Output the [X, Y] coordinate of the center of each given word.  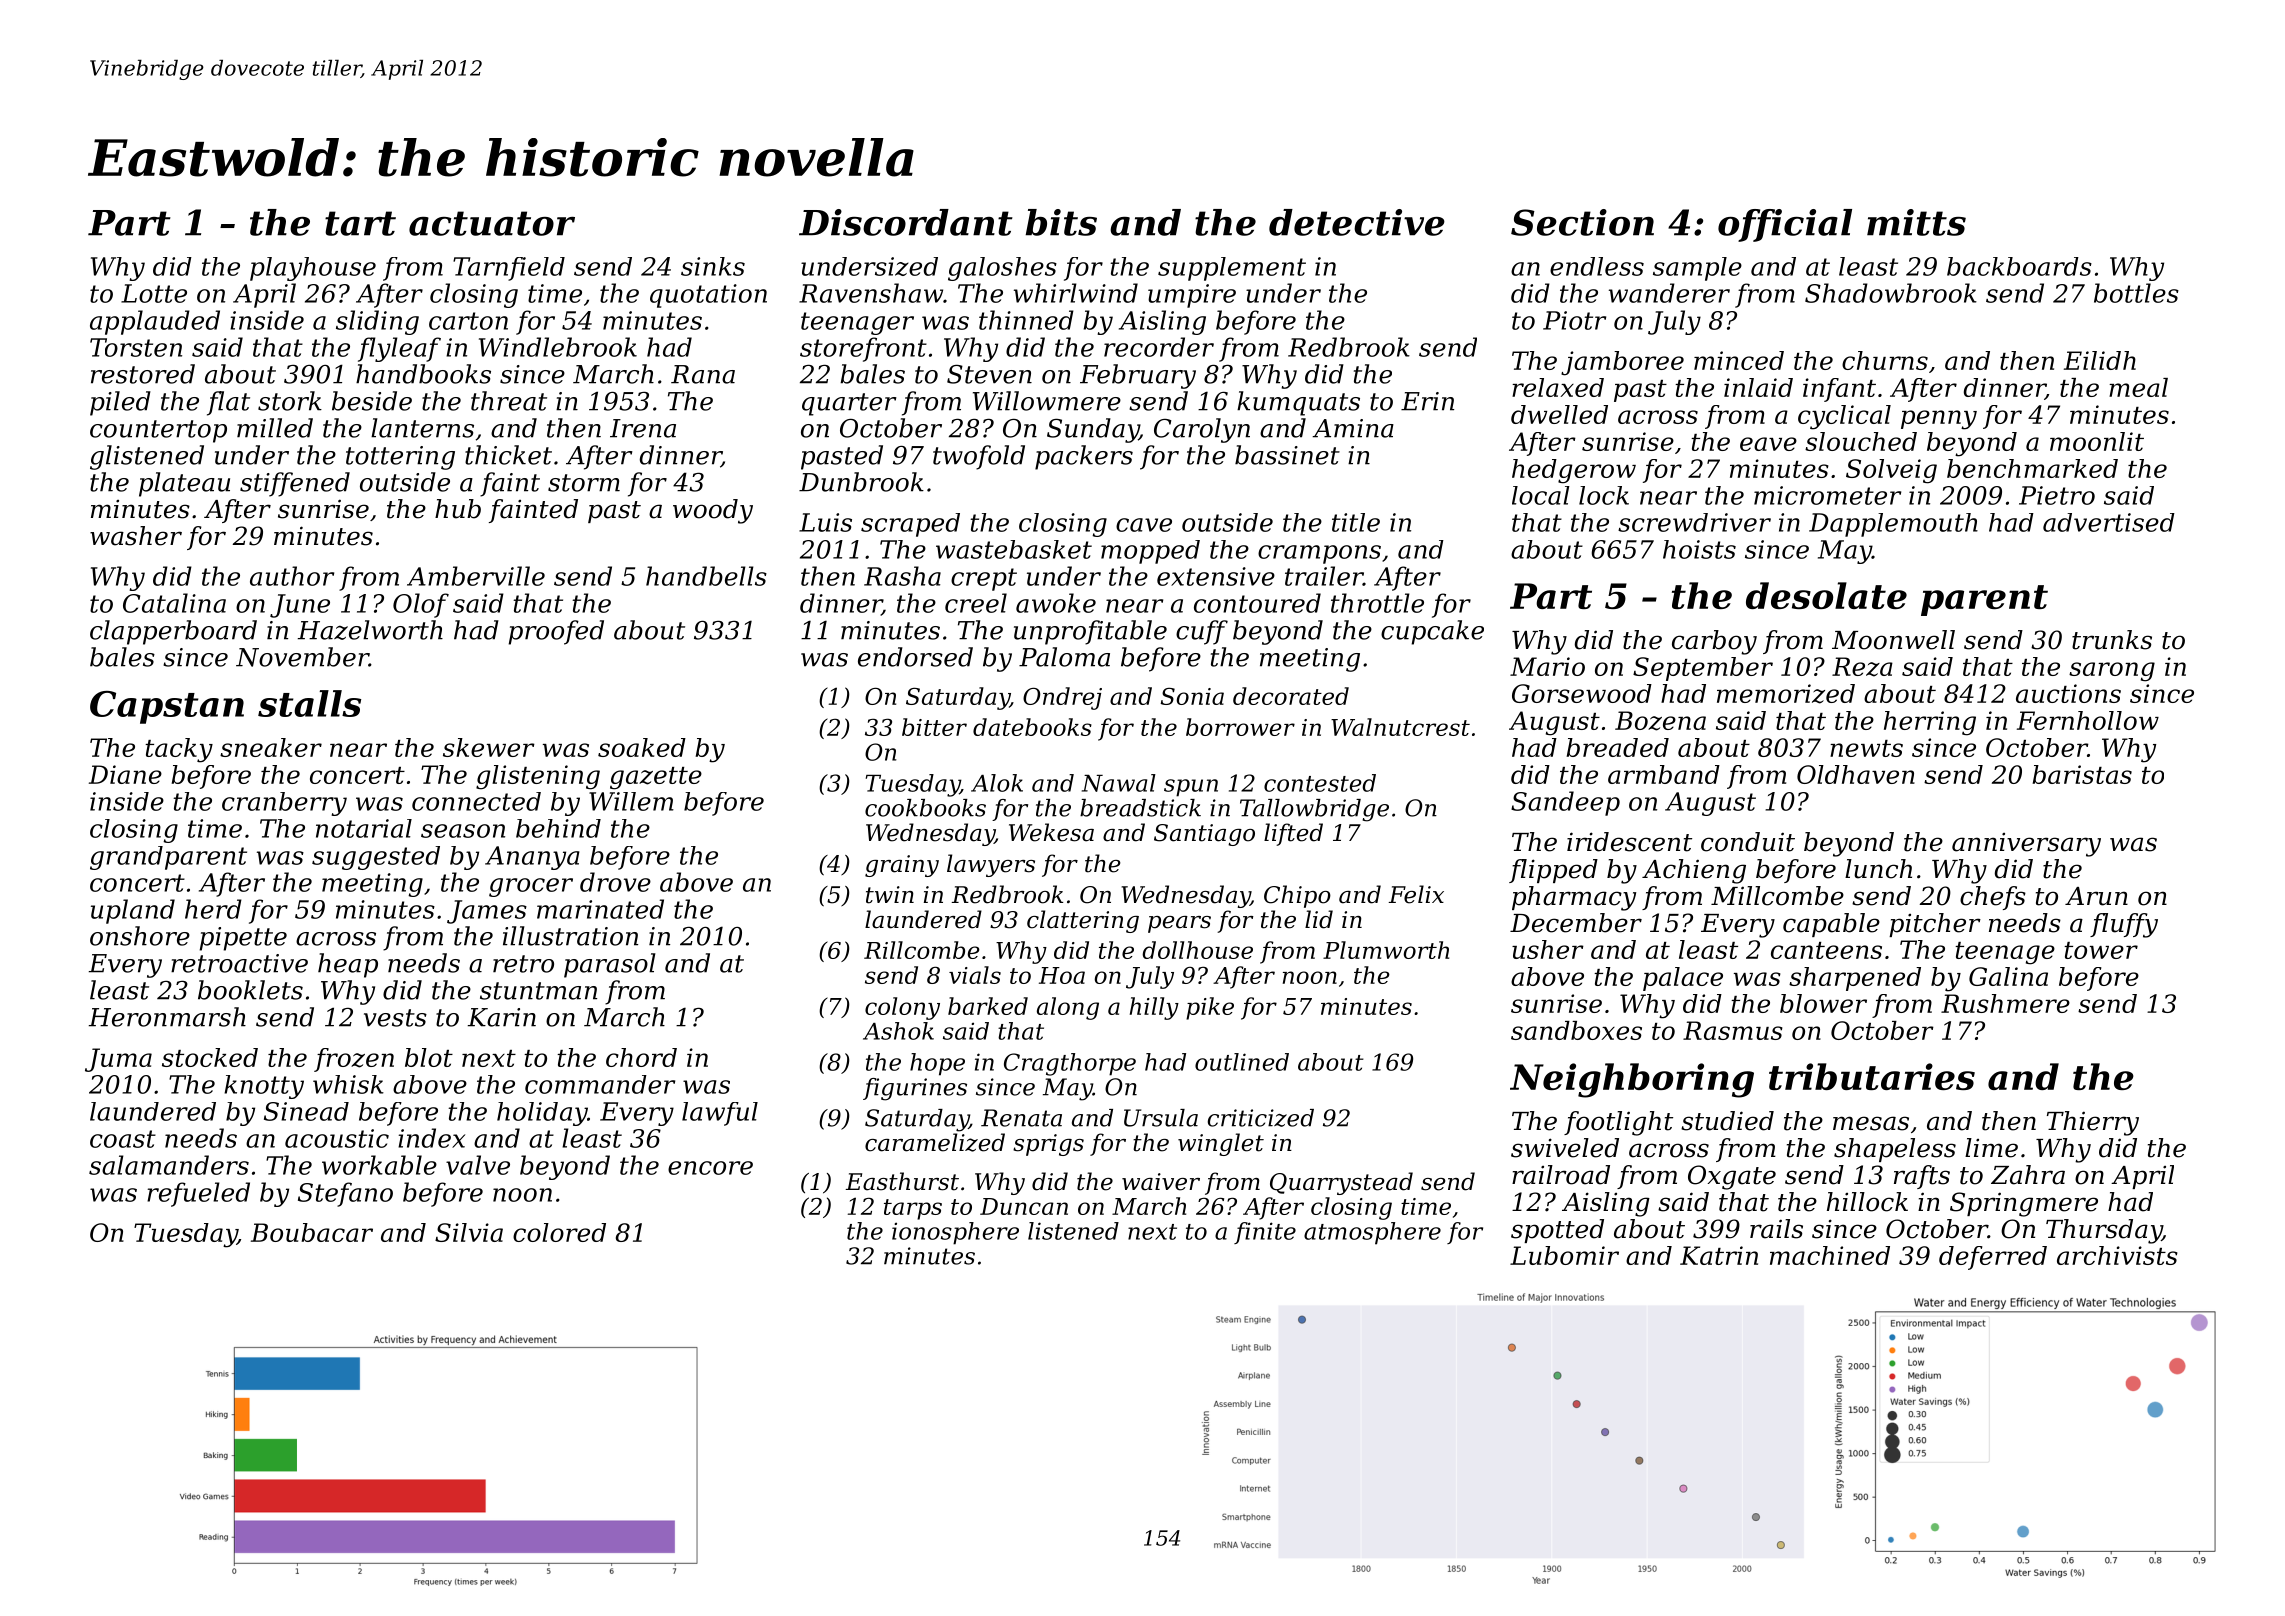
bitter [934, 727]
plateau [184, 484]
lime [1991, 1148]
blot [429, 1057]
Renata [1021, 1118]
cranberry [284, 804]
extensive [1216, 576]
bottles [2136, 293]
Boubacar [312, 1232]
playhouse [313, 269]
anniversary [2026, 845]
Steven [989, 374]
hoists [1699, 549]
